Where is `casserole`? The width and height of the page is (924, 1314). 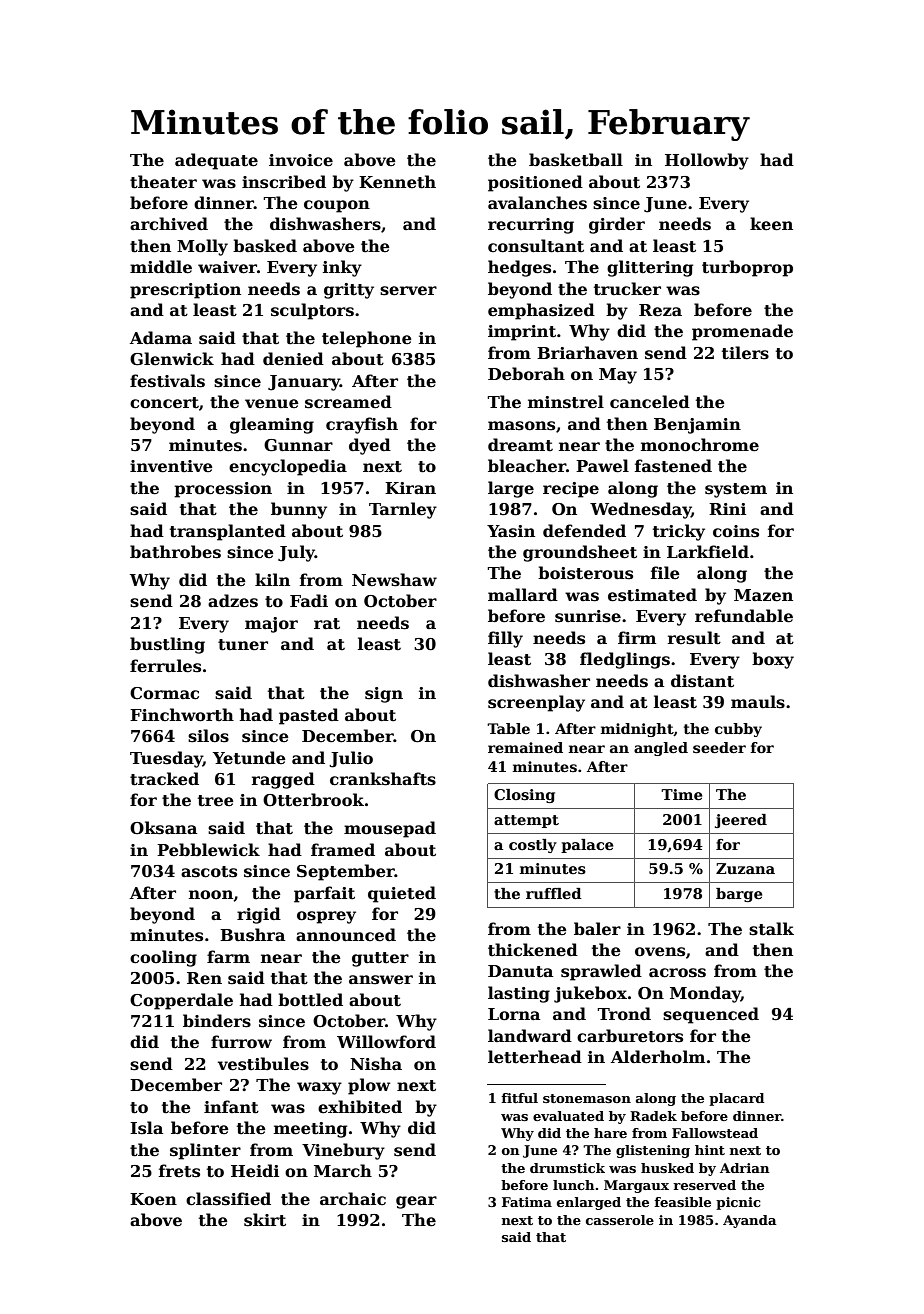 casserole is located at coordinates (620, 1220).
